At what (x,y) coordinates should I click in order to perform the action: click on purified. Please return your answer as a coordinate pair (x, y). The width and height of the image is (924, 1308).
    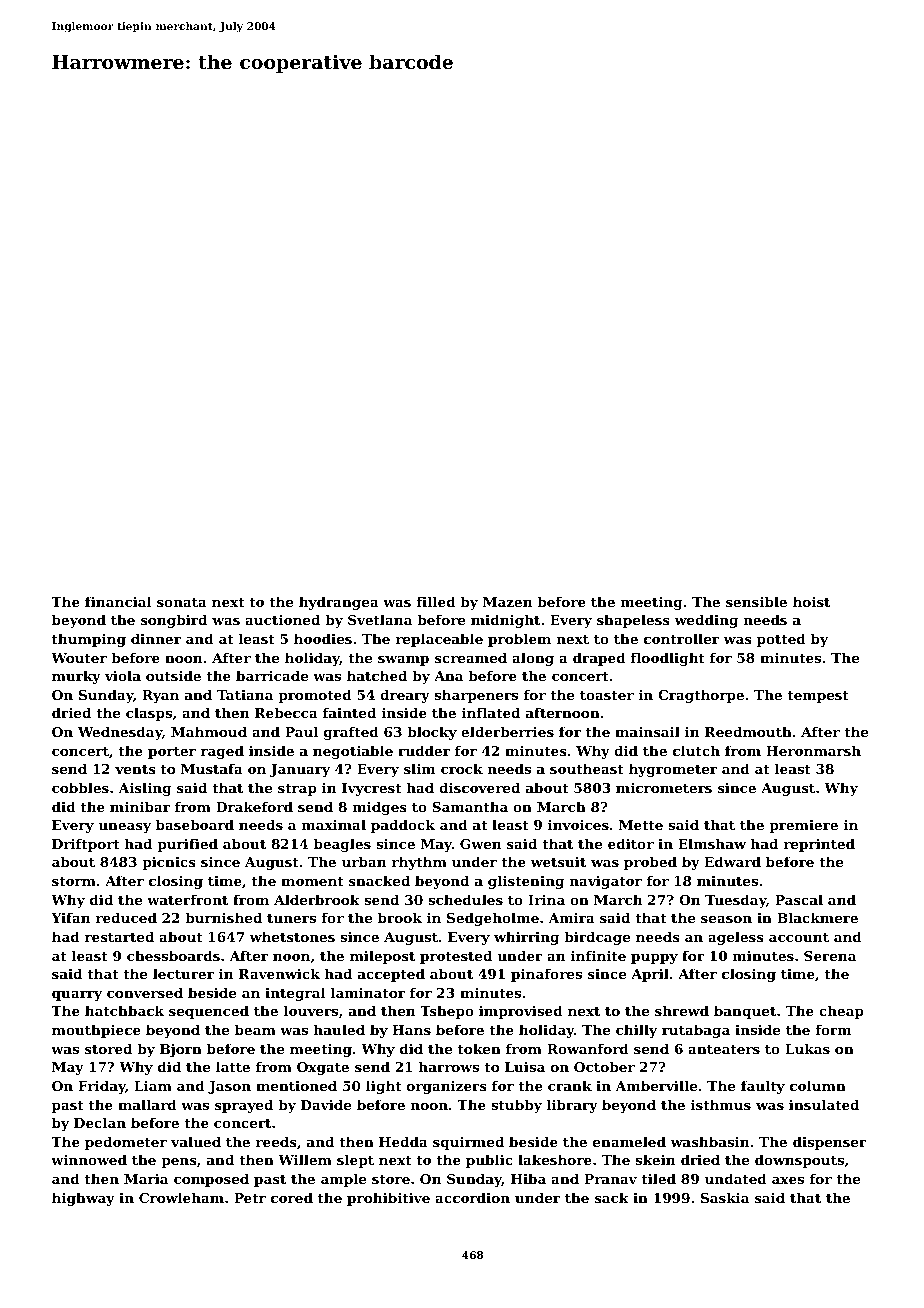
    Looking at the image, I should click on (187, 845).
